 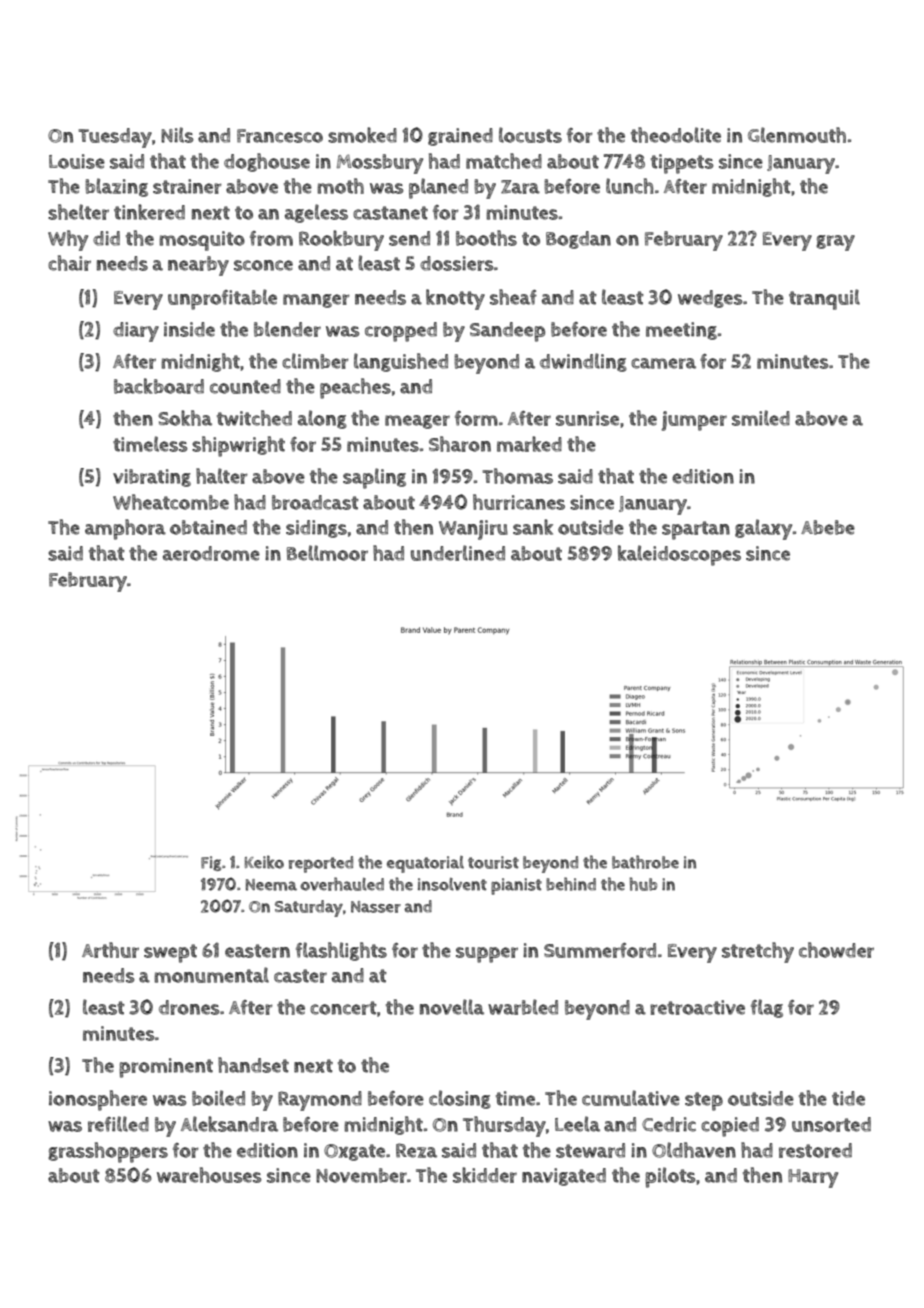 What do you see at coordinates (761, 418) in the screenshot?
I see `smiled` at bounding box center [761, 418].
